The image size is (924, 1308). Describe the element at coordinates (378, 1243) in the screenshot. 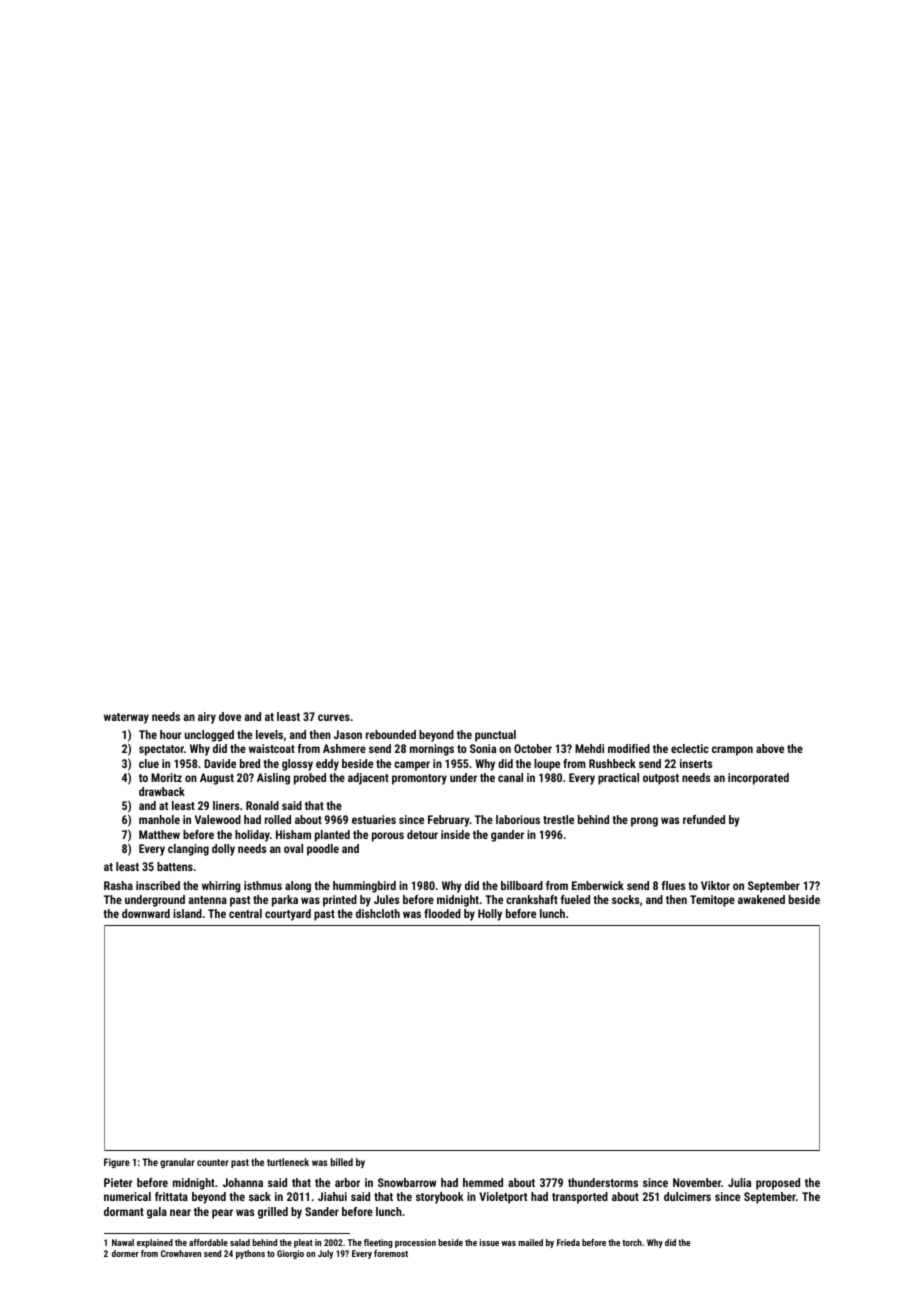

I see `fleeting` at that location.
